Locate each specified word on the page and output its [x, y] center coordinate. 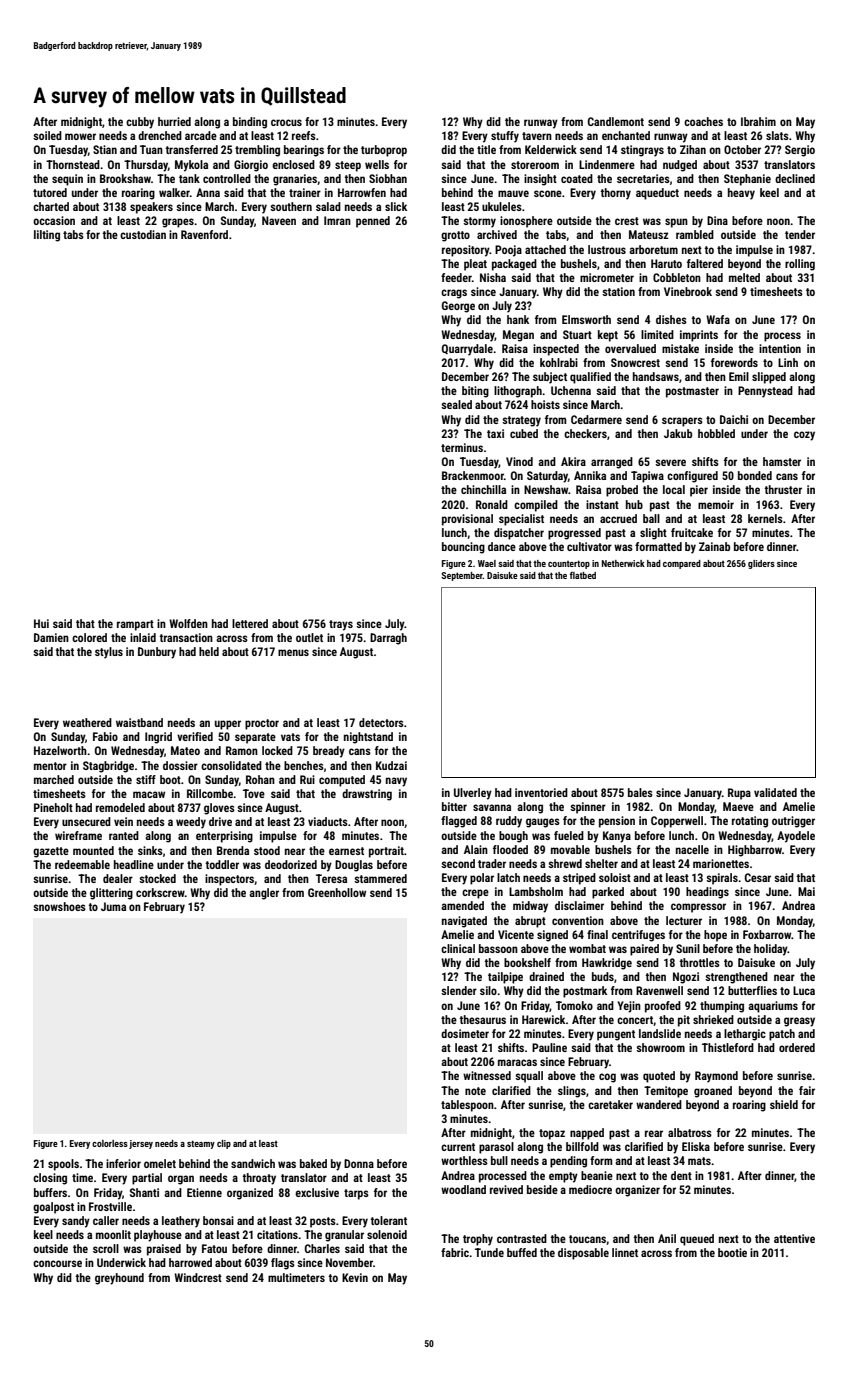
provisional [467, 520]
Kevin [355, 1277]
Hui [41, 623]
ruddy [509, 822]
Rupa [739, 794]
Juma [113, 906]
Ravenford [204, 234]
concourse [57, 1263]
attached [545, 249]
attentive [794, 1238]
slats [777, 135]
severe [670, 462]
